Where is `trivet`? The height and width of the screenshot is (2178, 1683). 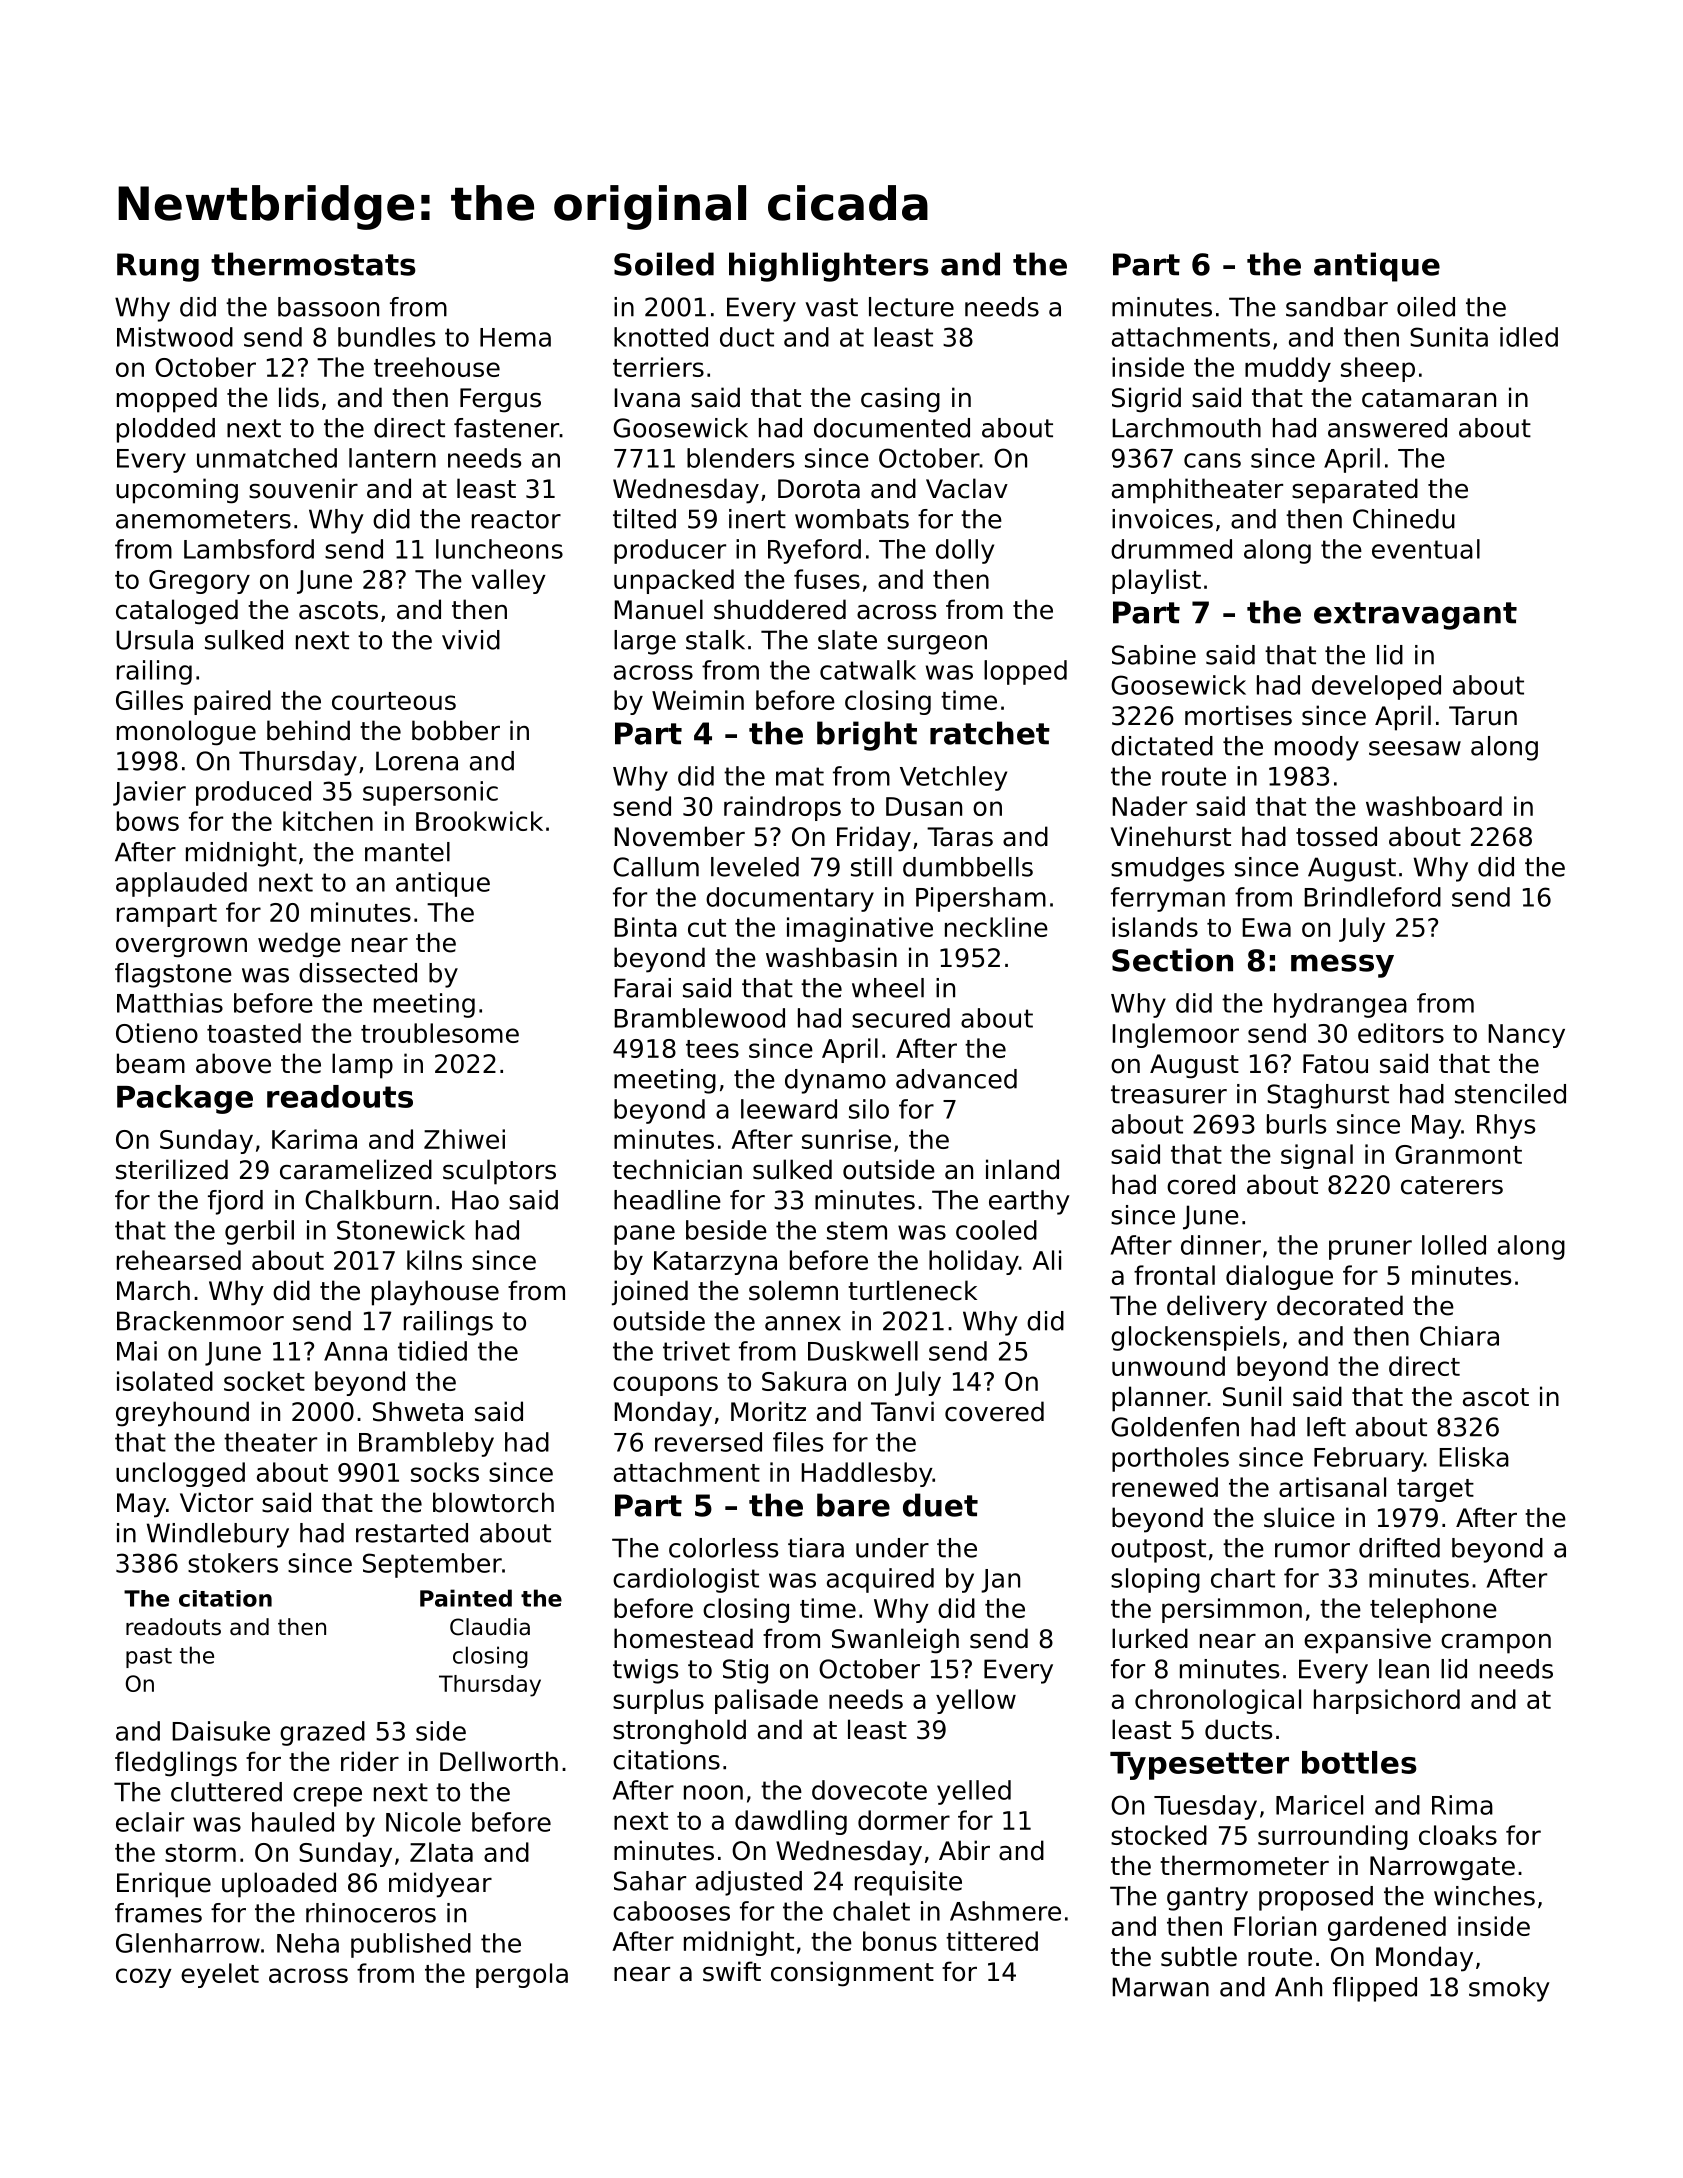 trivet is located at coordinates (696, 1351).
